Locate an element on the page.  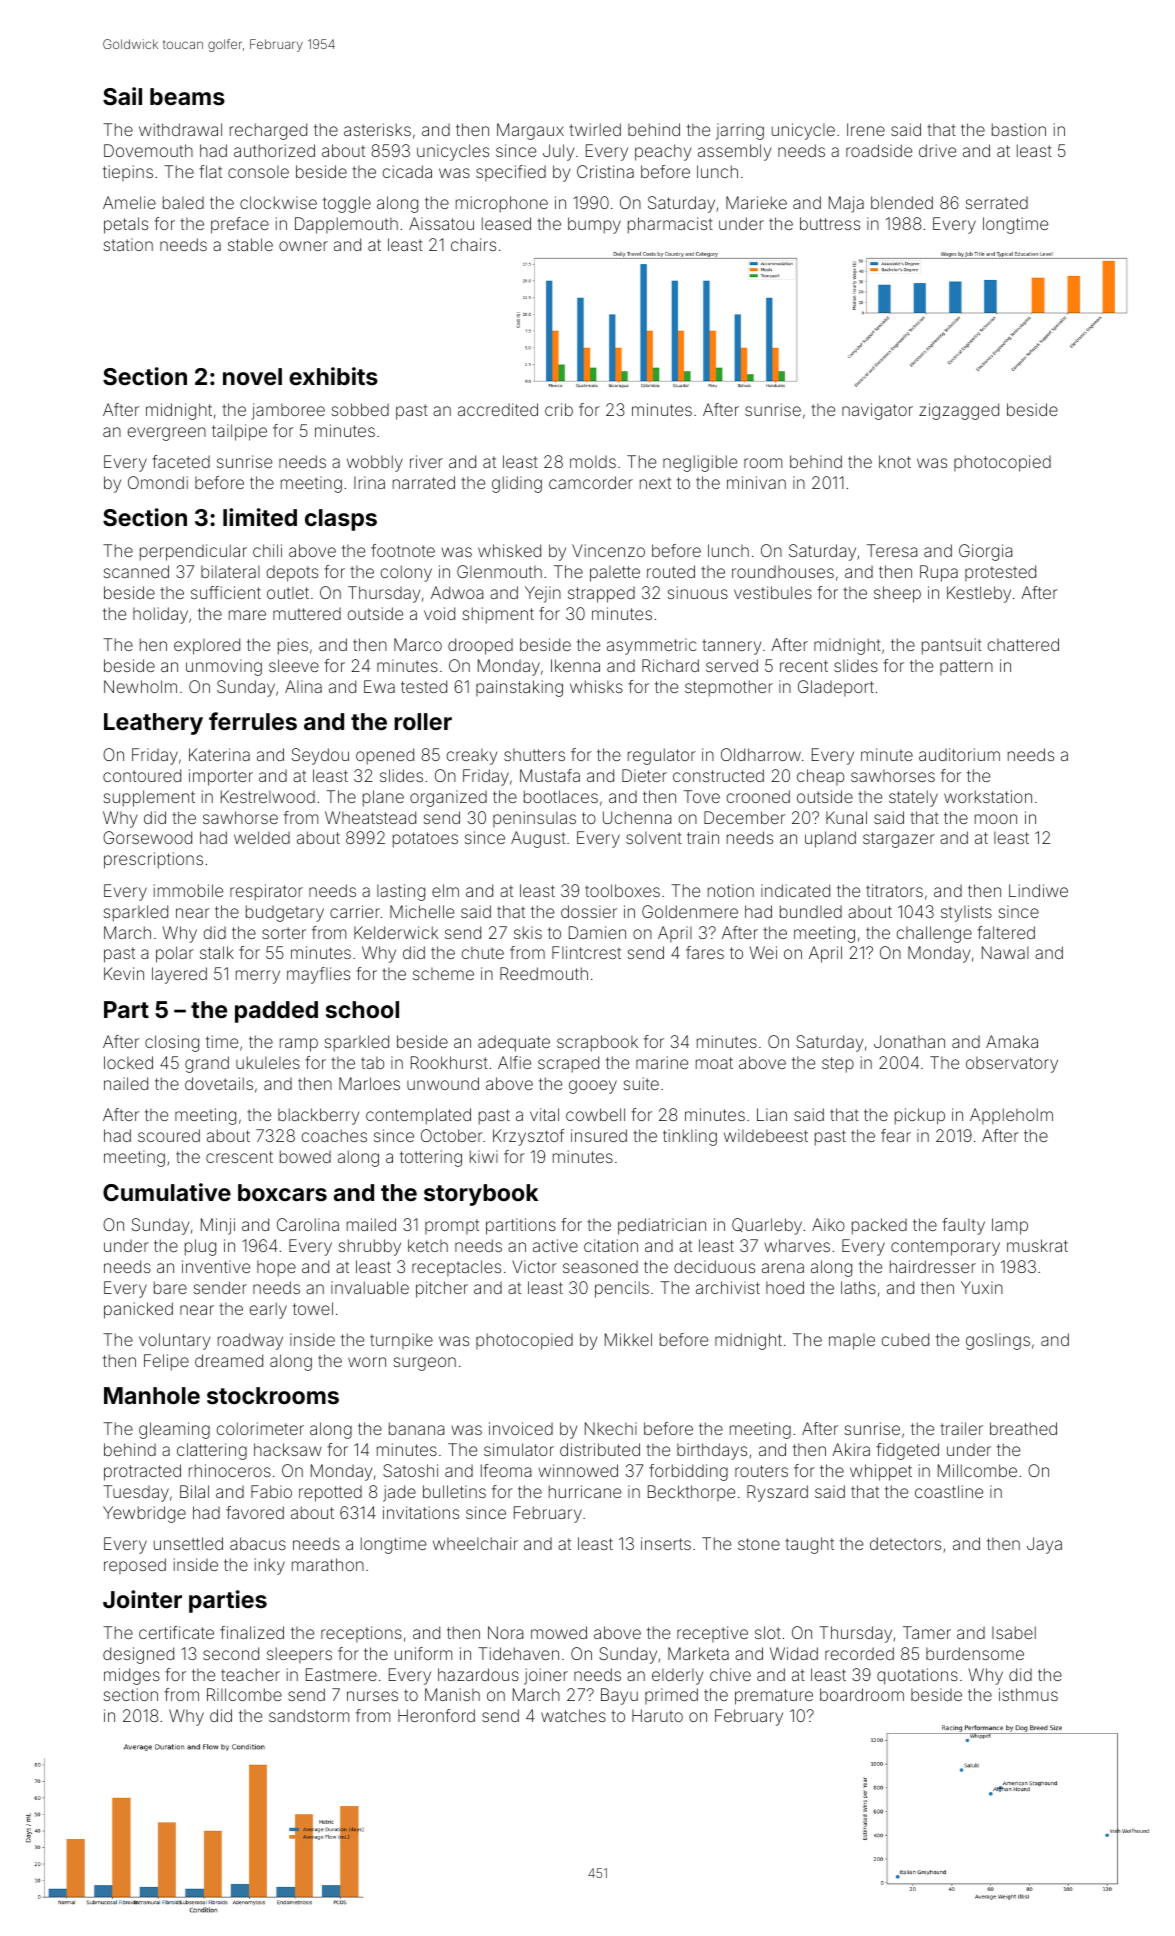
muskrat is located at coordinates (1037, 1245).
